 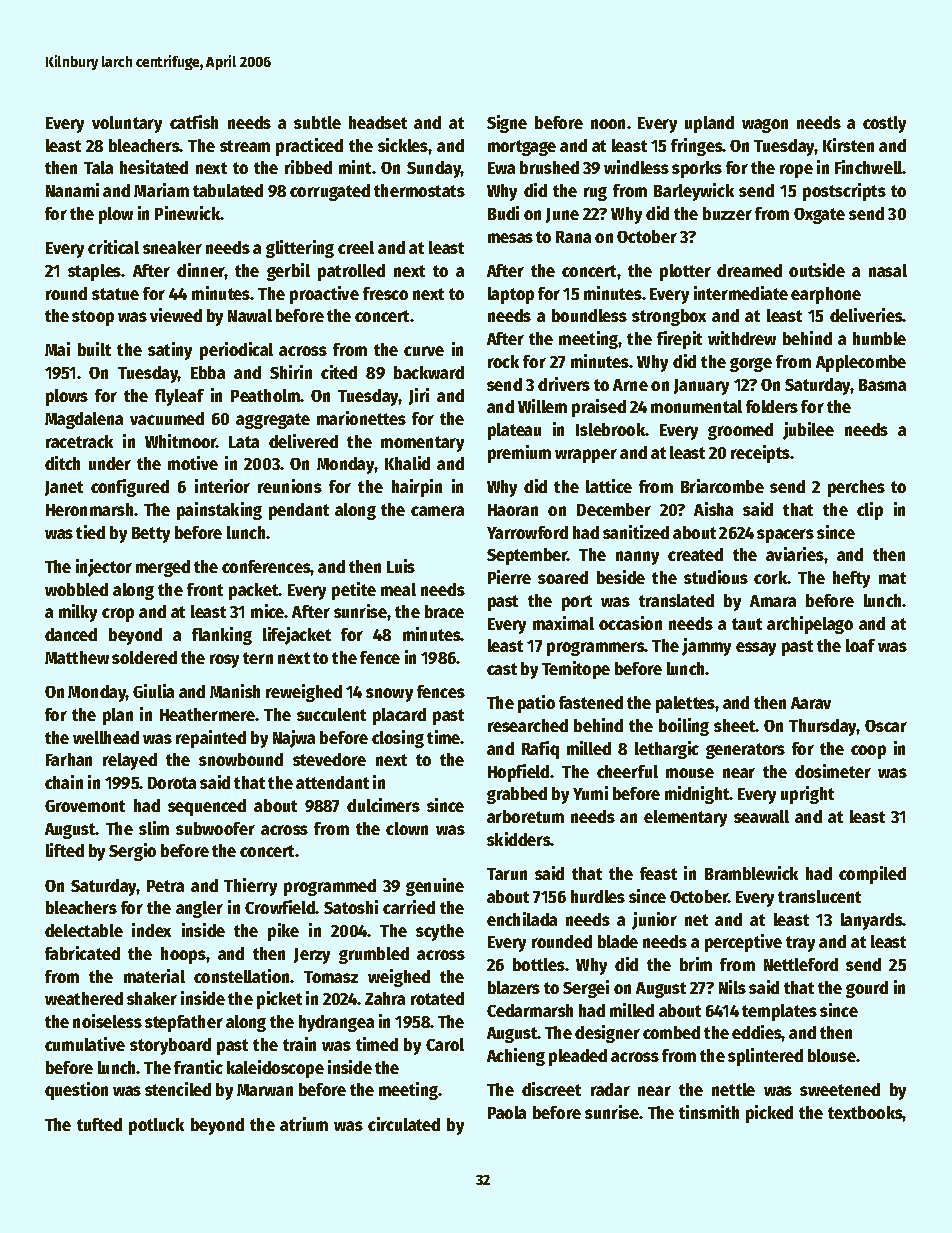 What do you see at coordinates (706, 647) in the screenshot?
I see `jammy` at bounding box center [706, 647].
